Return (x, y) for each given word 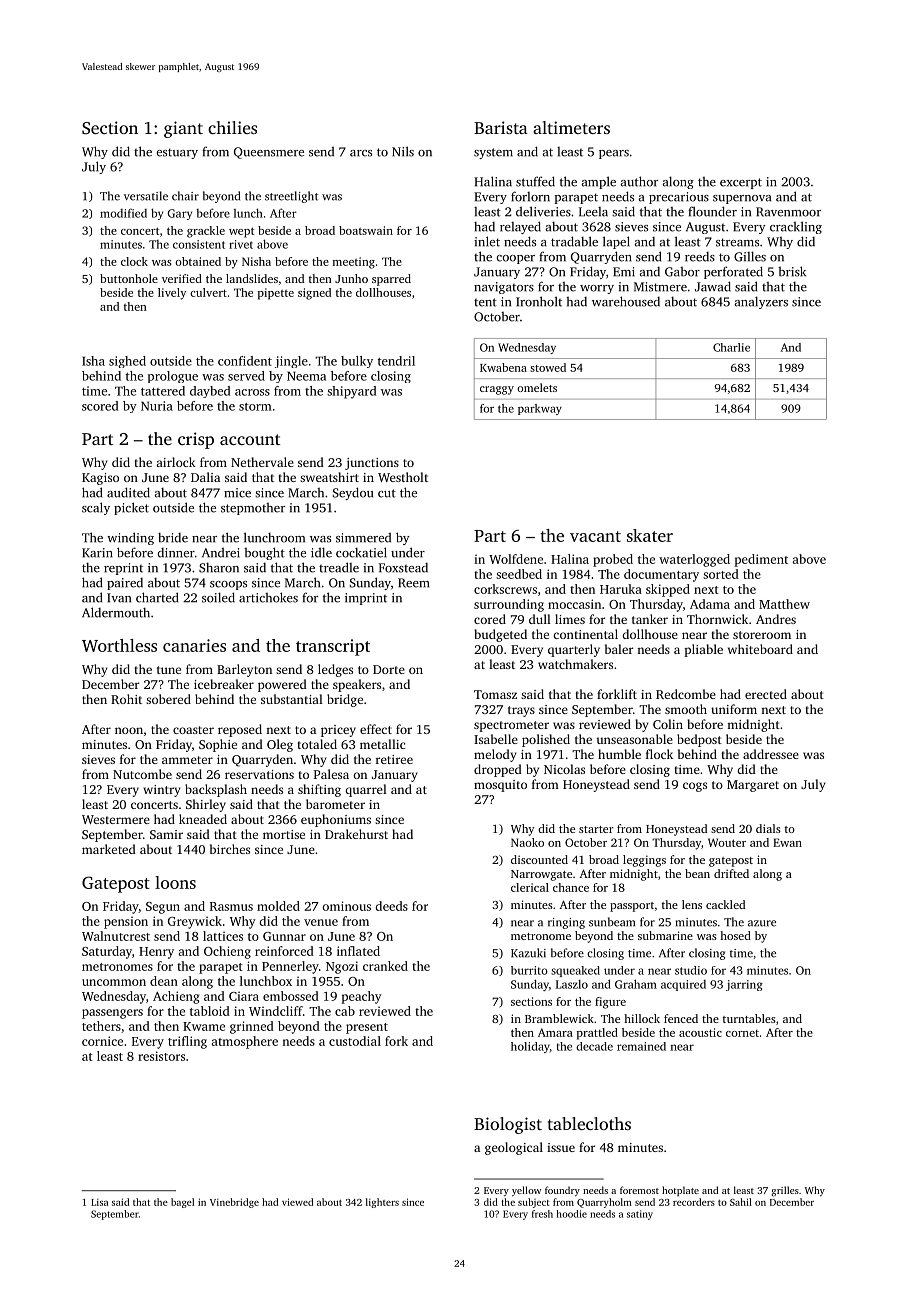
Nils (403, 151)
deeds (391, 906)
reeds (700, 256)
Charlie (731, 347)
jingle (291, 362)
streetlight (291, 197)
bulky (357, 362)
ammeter (187, 760)
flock (659, 754)
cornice (102, 1041)
